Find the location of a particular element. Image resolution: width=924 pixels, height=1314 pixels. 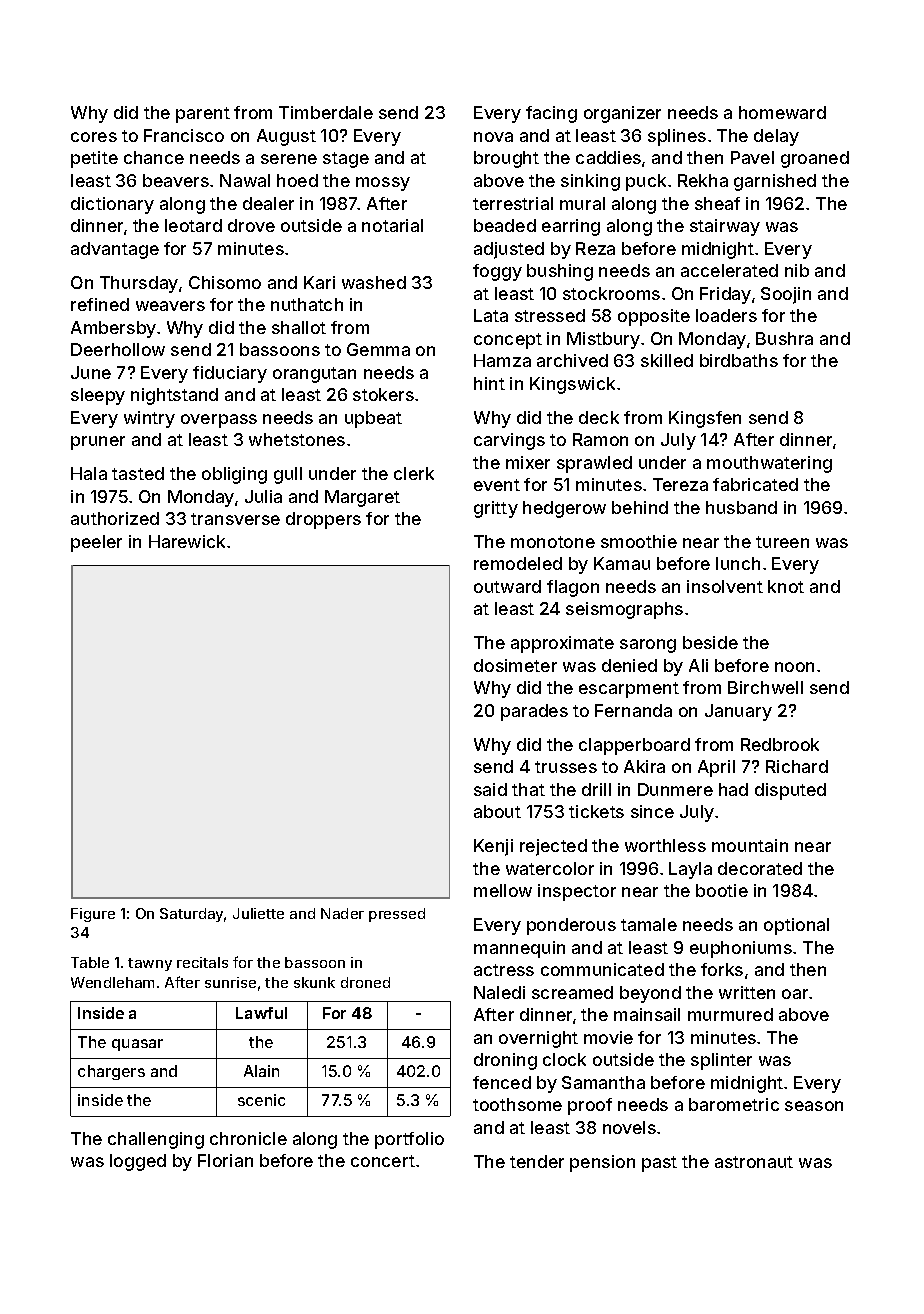

Timberdale is located at coordinates (326, 112).
